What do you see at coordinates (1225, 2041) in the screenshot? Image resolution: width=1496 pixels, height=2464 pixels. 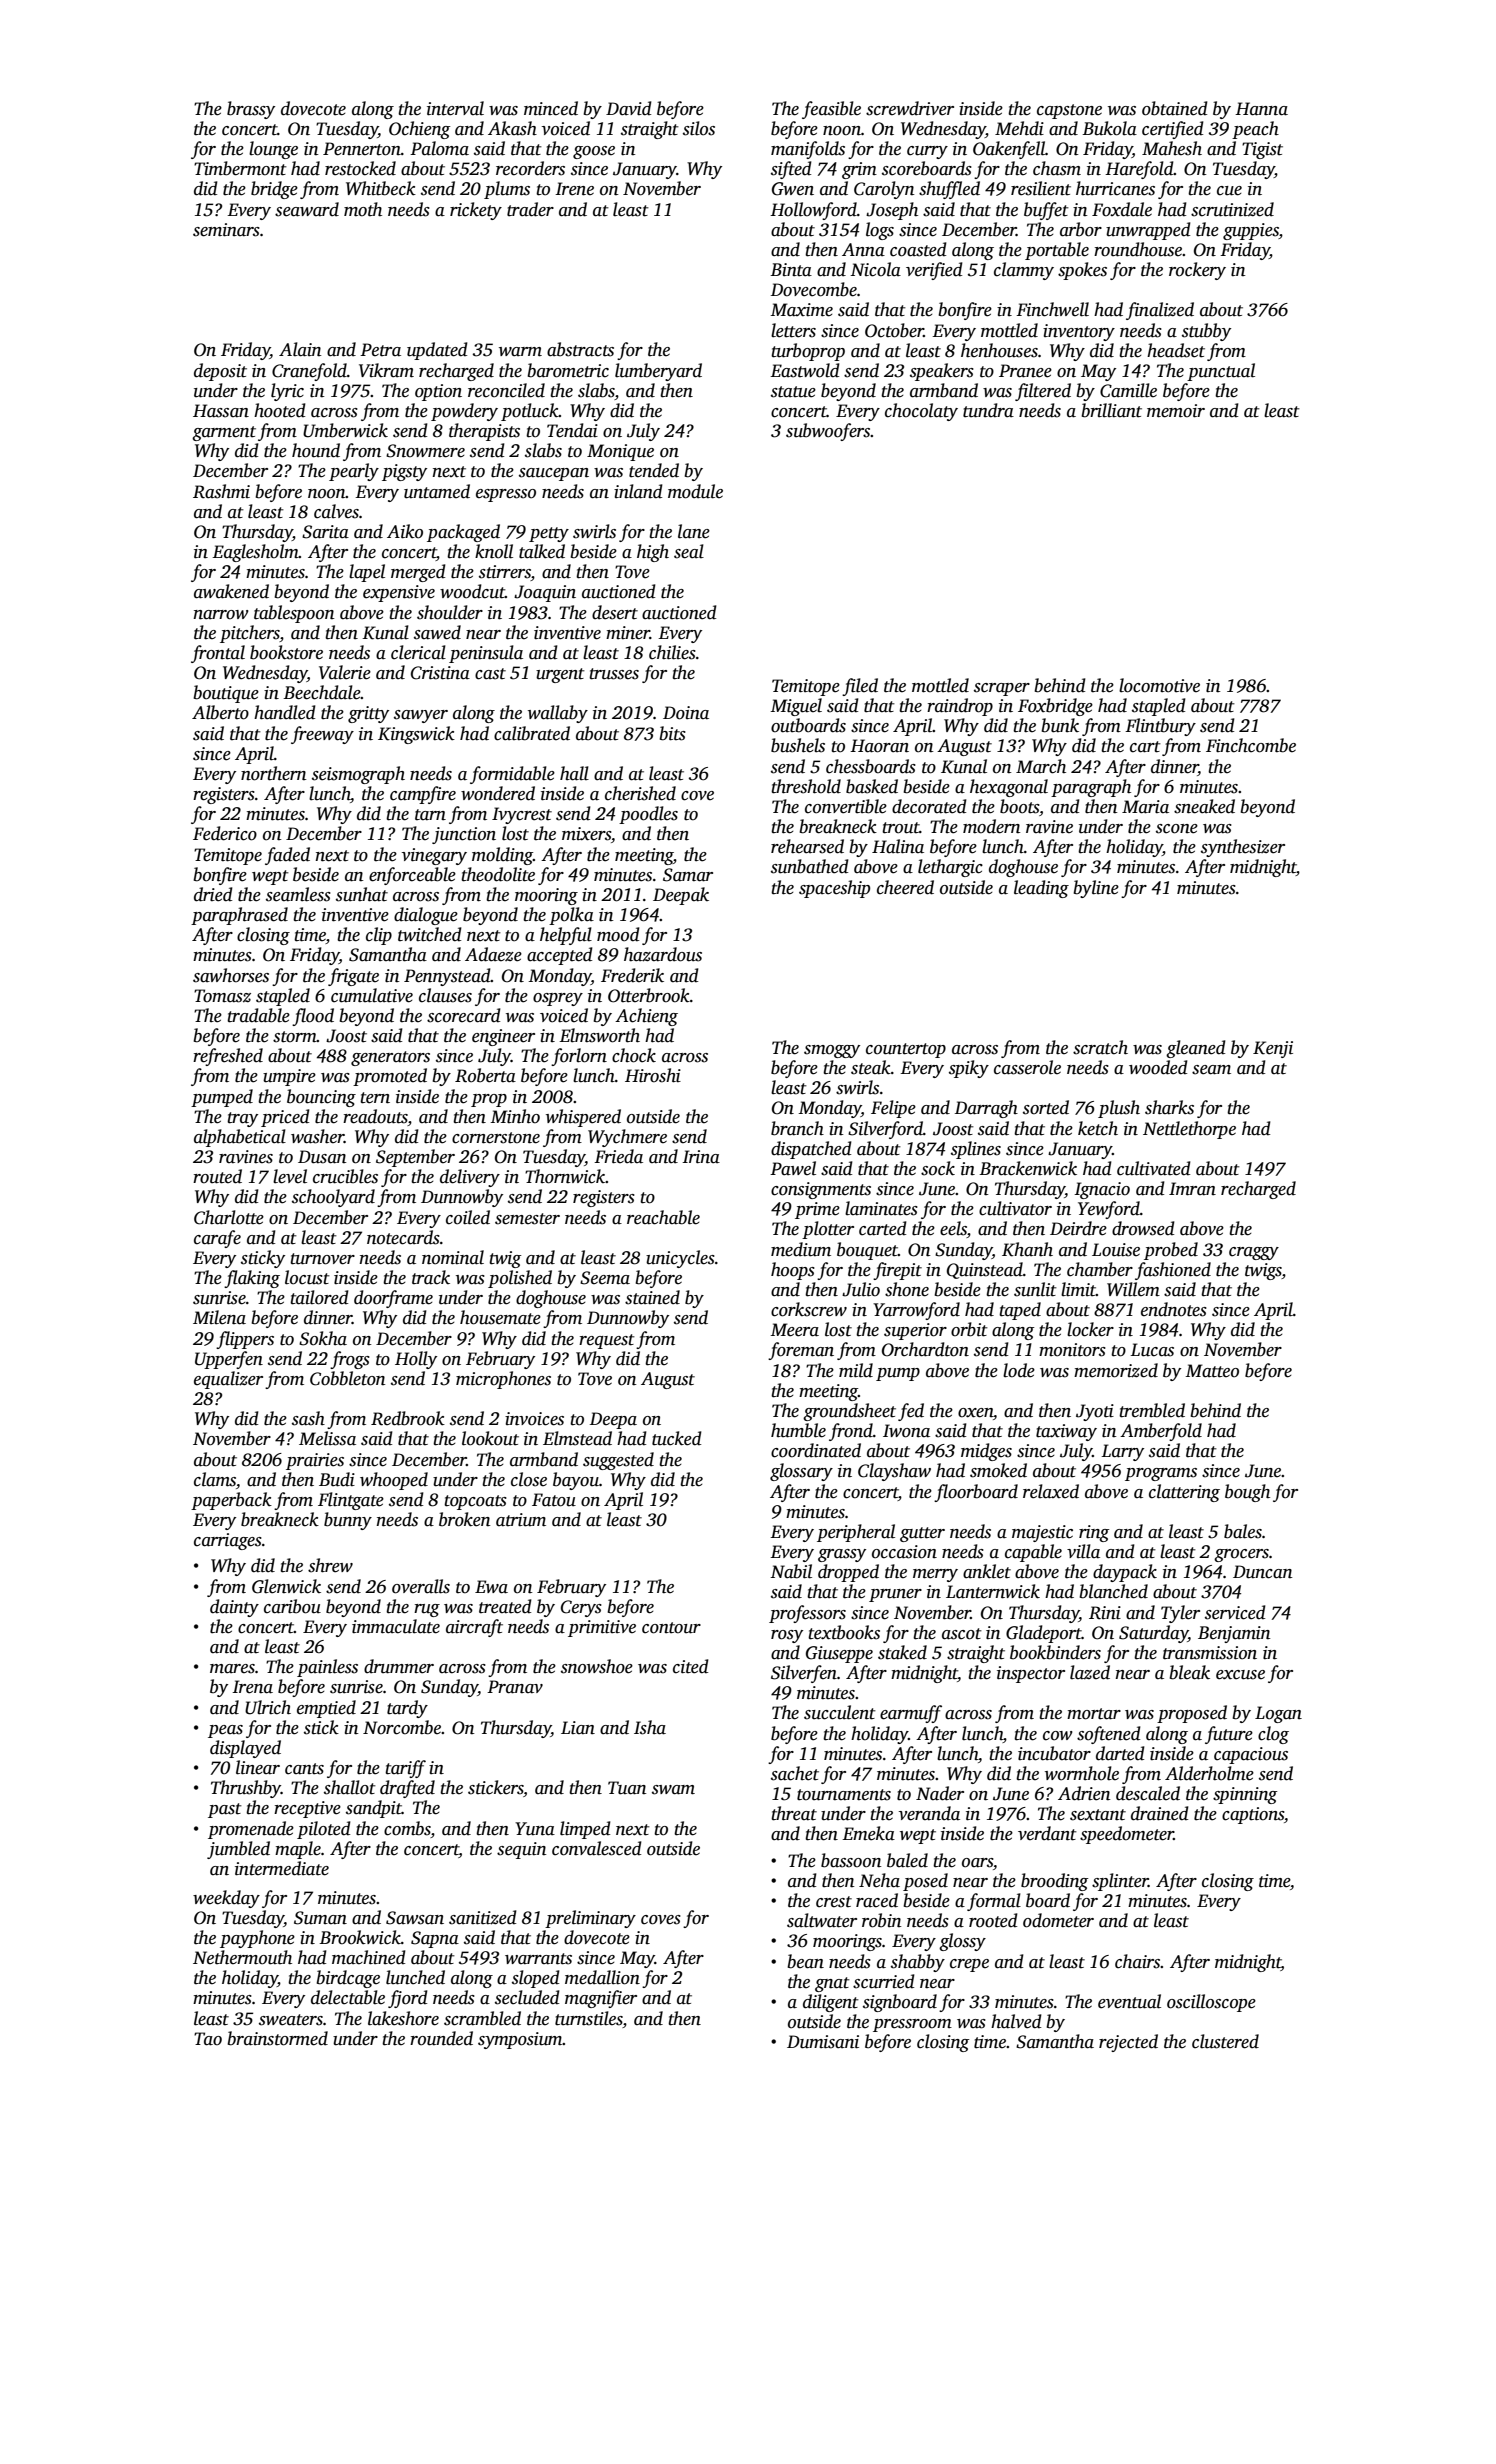 I see `clustered` at bounding box center [1225, 2041].
